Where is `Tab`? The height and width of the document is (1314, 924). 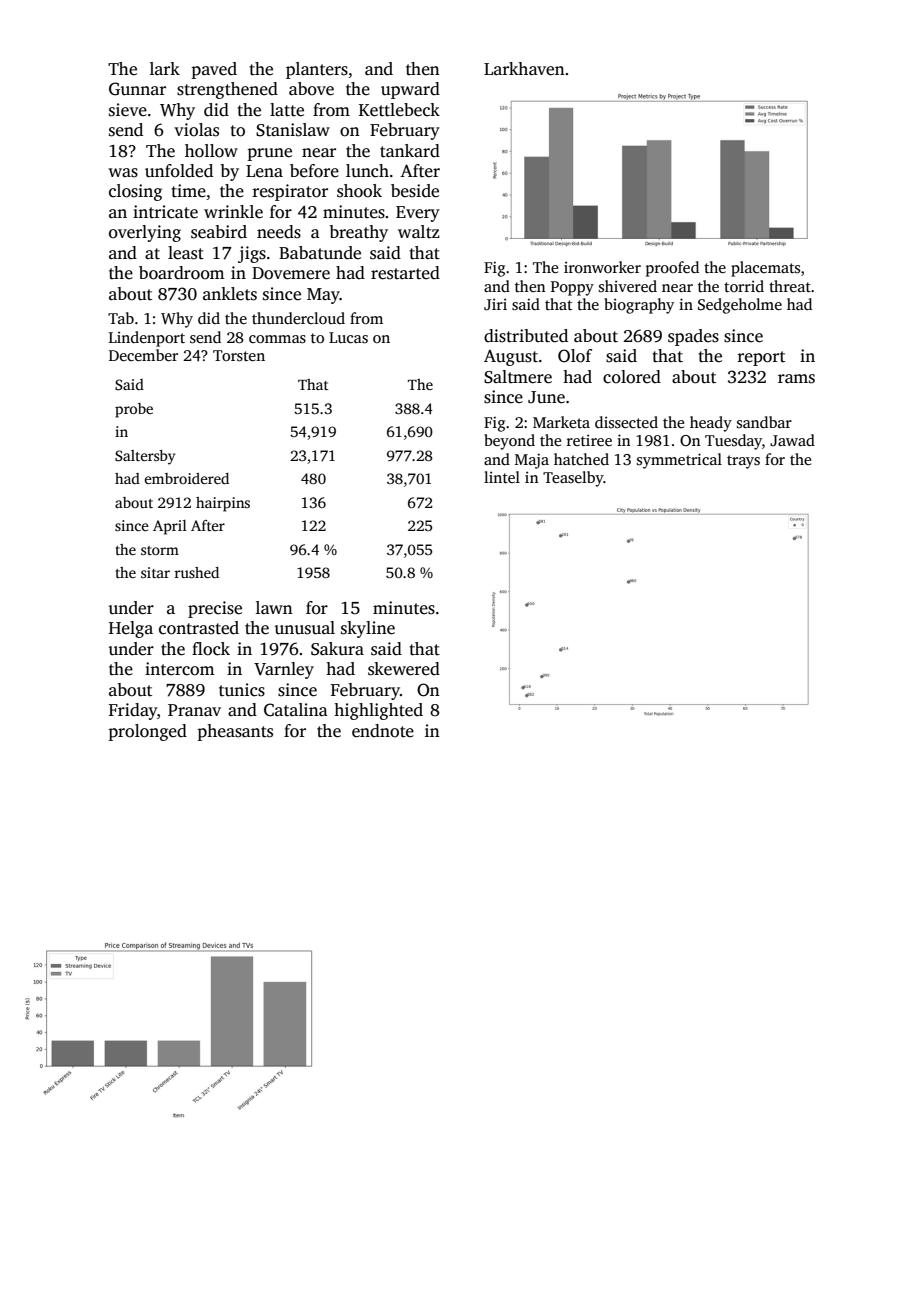
Tab is located at coordinates (121, 318).
